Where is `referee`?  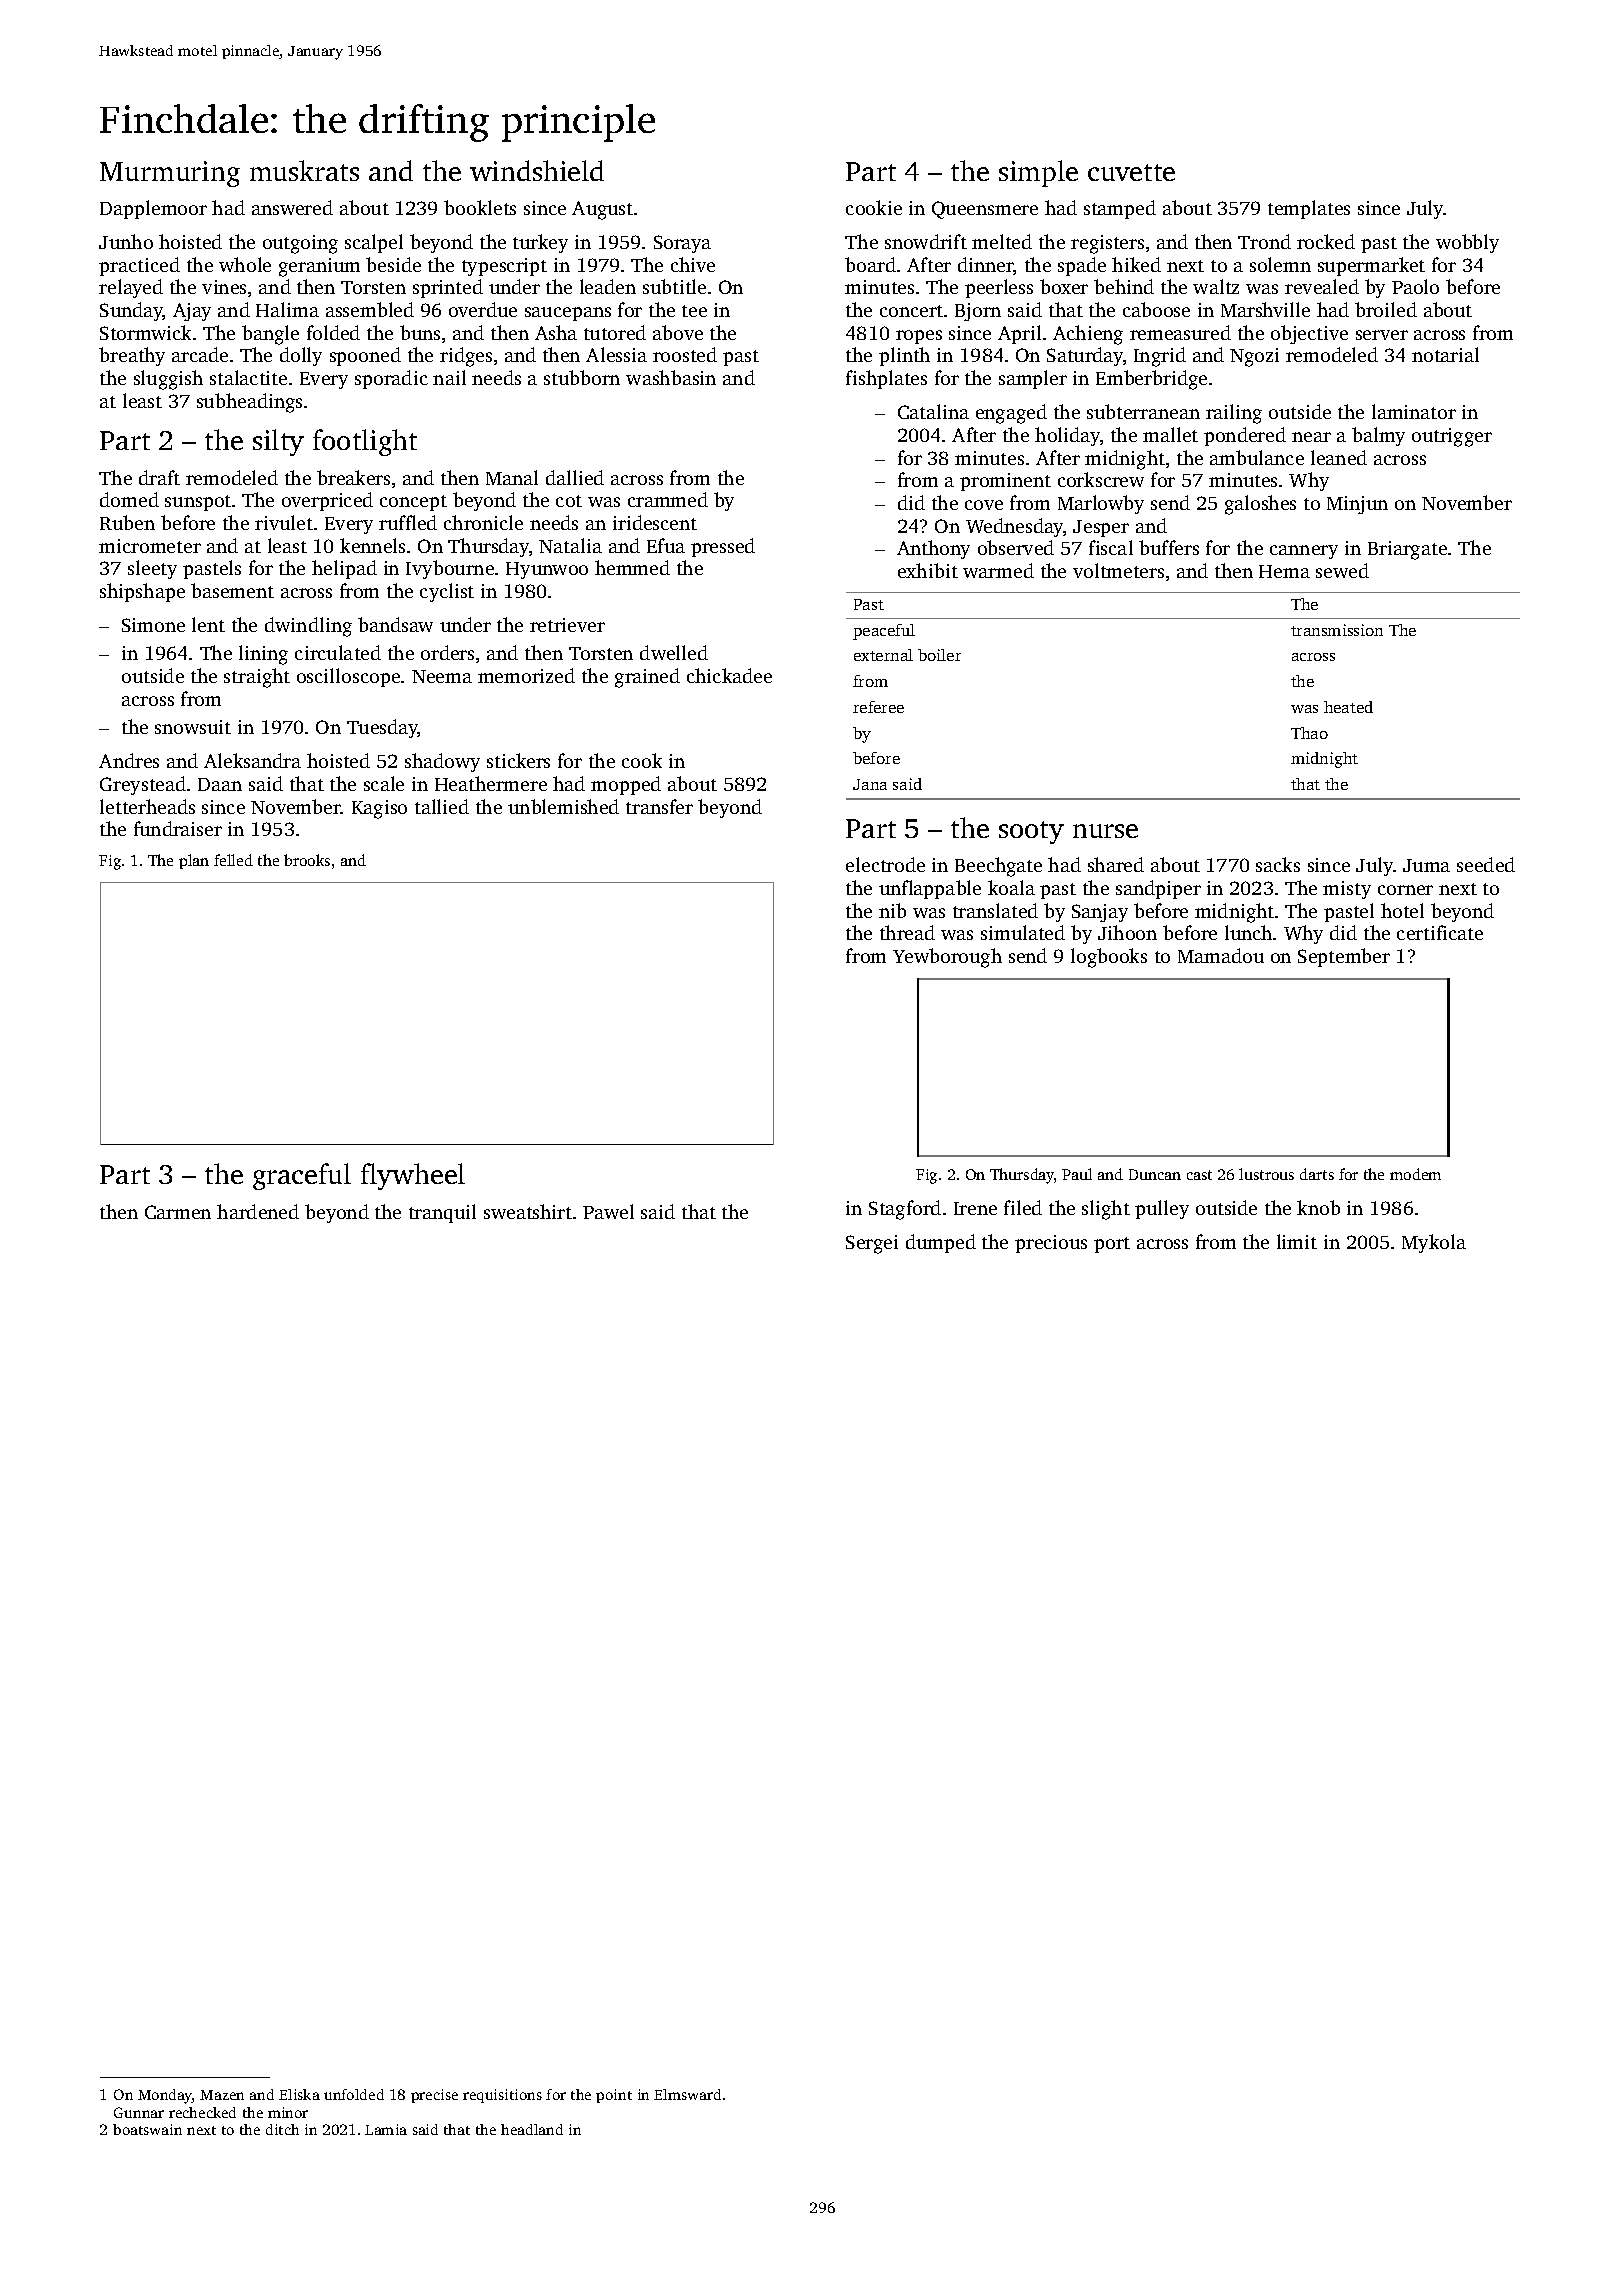
referee is located at coordinates (878, 707).
